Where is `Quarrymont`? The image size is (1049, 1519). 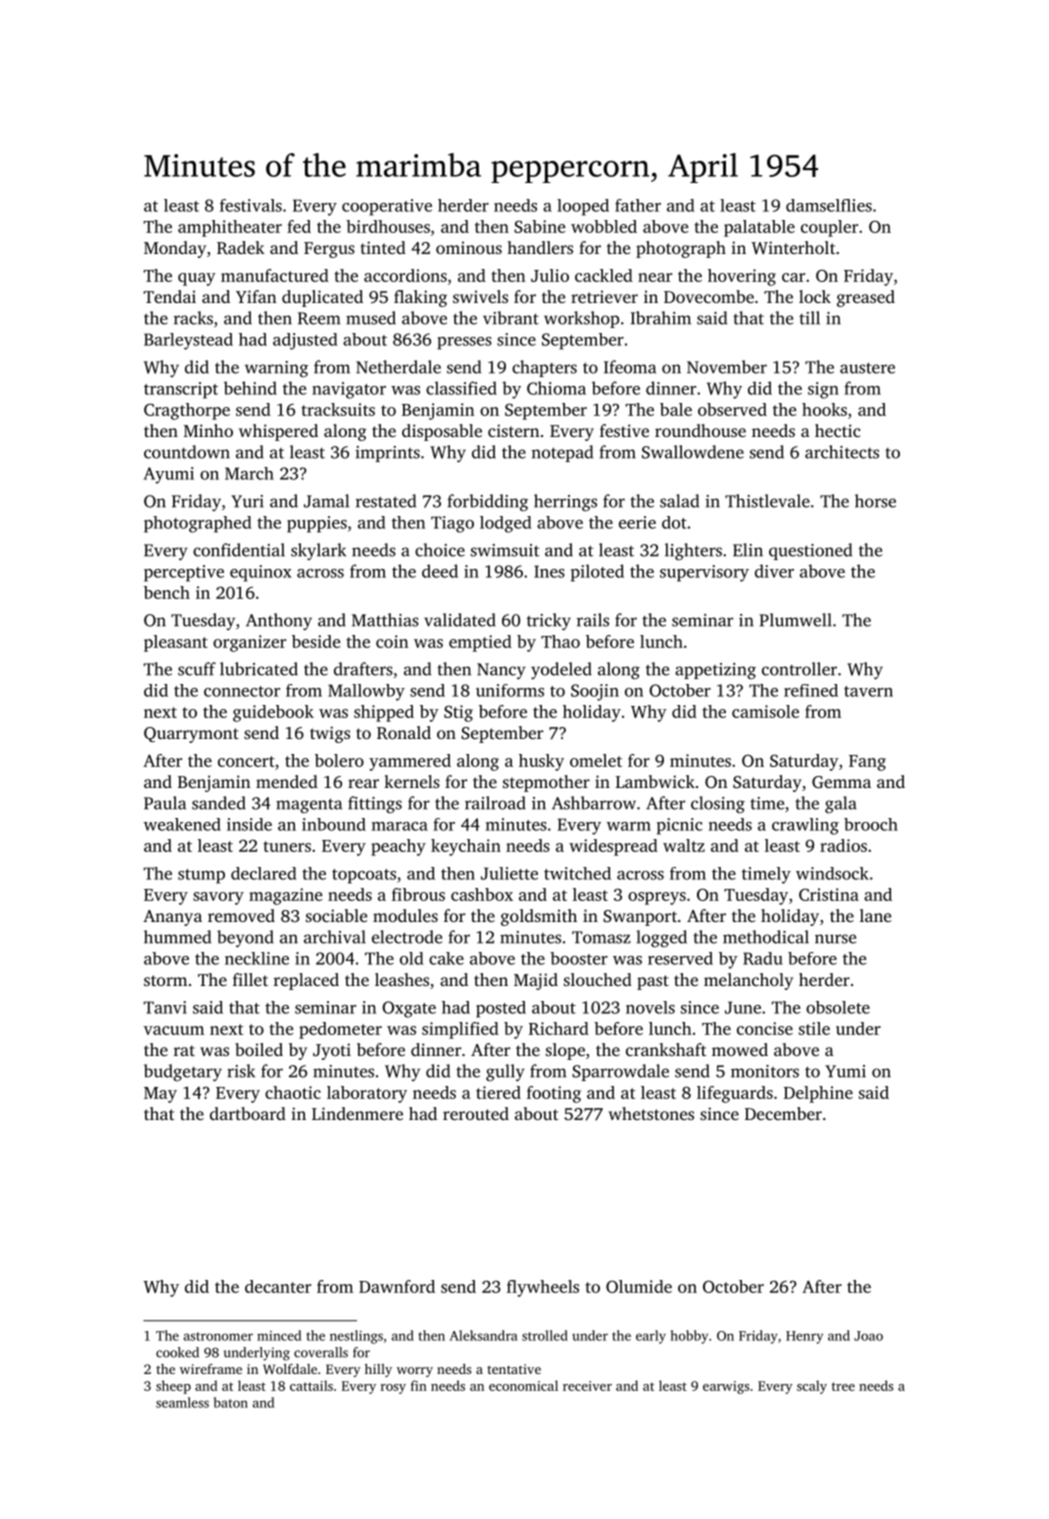
Quarrymont is located at coordinates (191, 735).
